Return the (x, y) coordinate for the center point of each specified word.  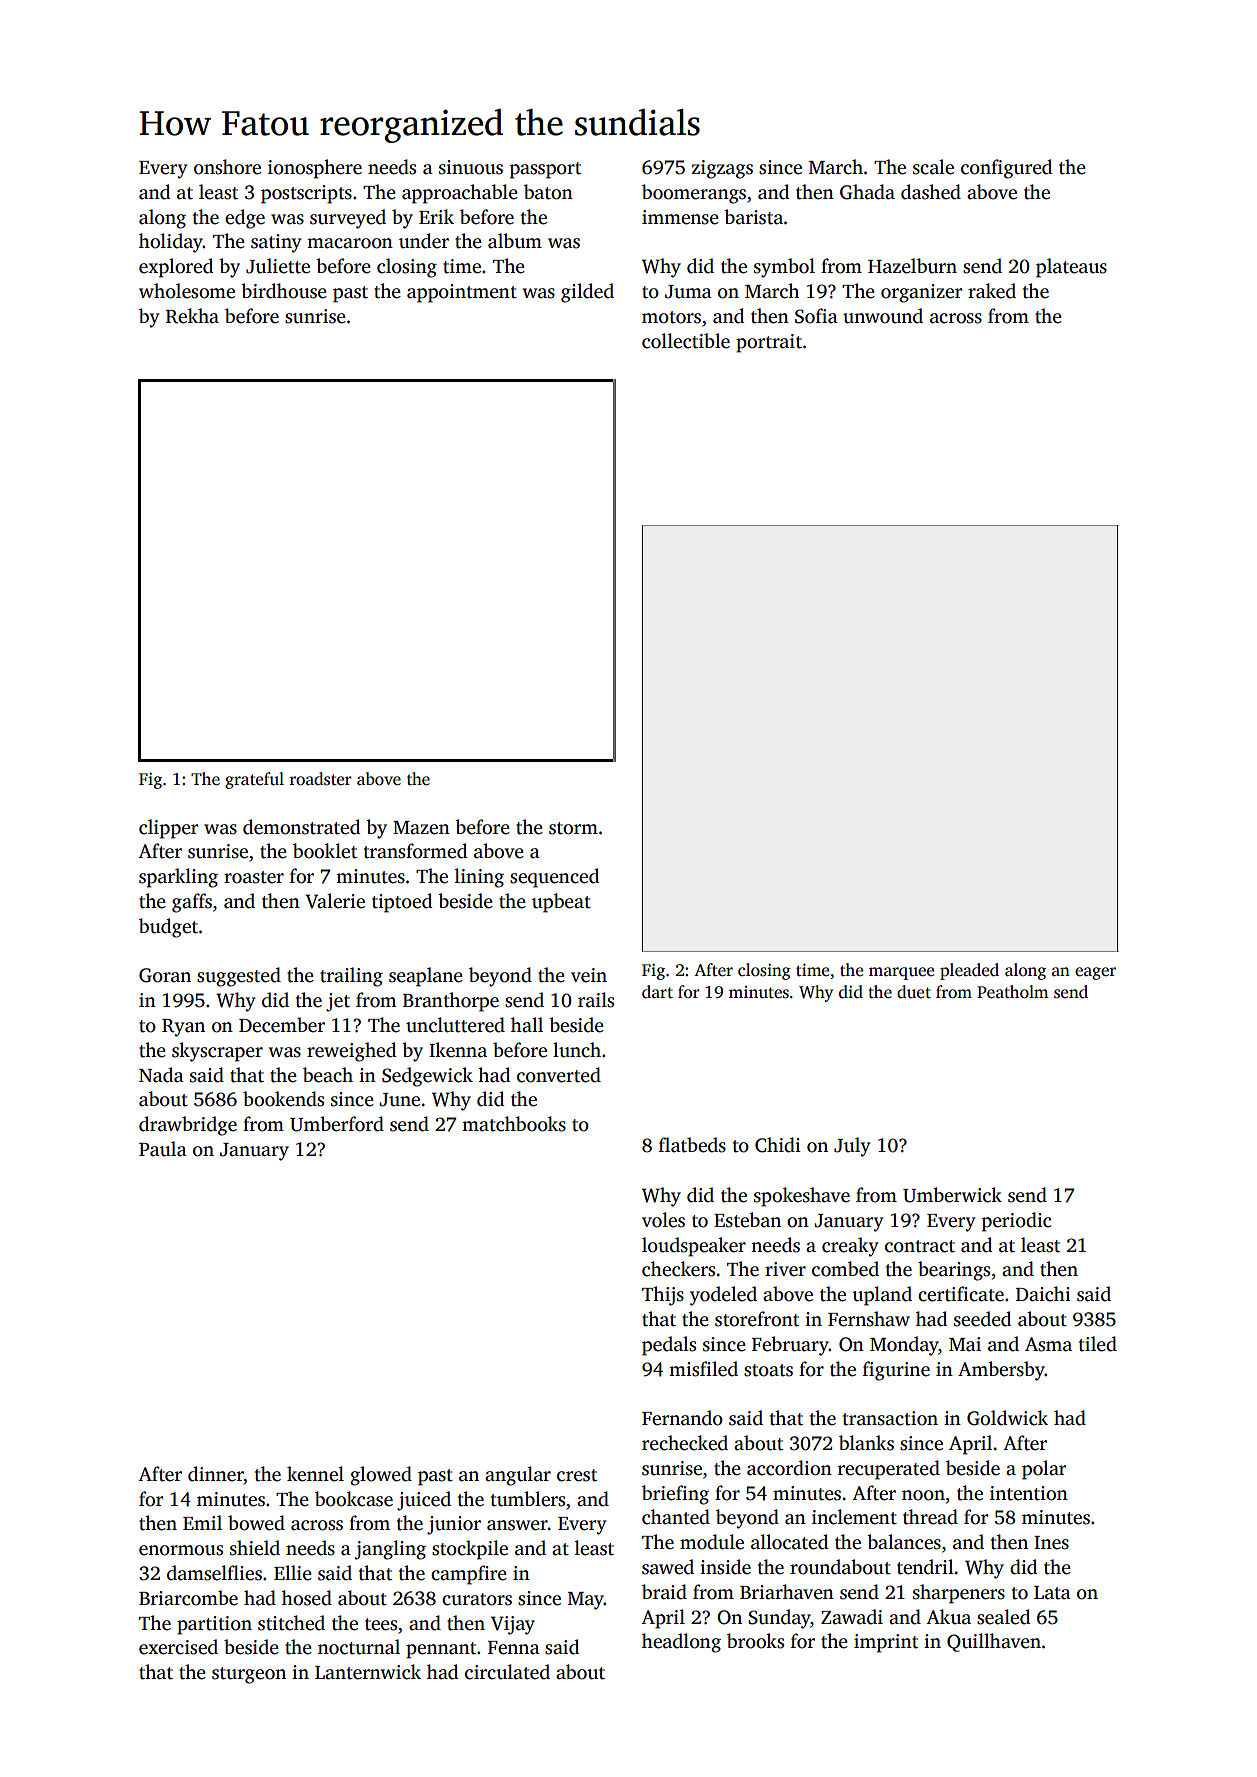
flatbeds (692, 1145)
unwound (883, 316)
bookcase (354, 1499)
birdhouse (284, 291)
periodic (1016, 1222)
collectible (686, 341)
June (399, 1100)
